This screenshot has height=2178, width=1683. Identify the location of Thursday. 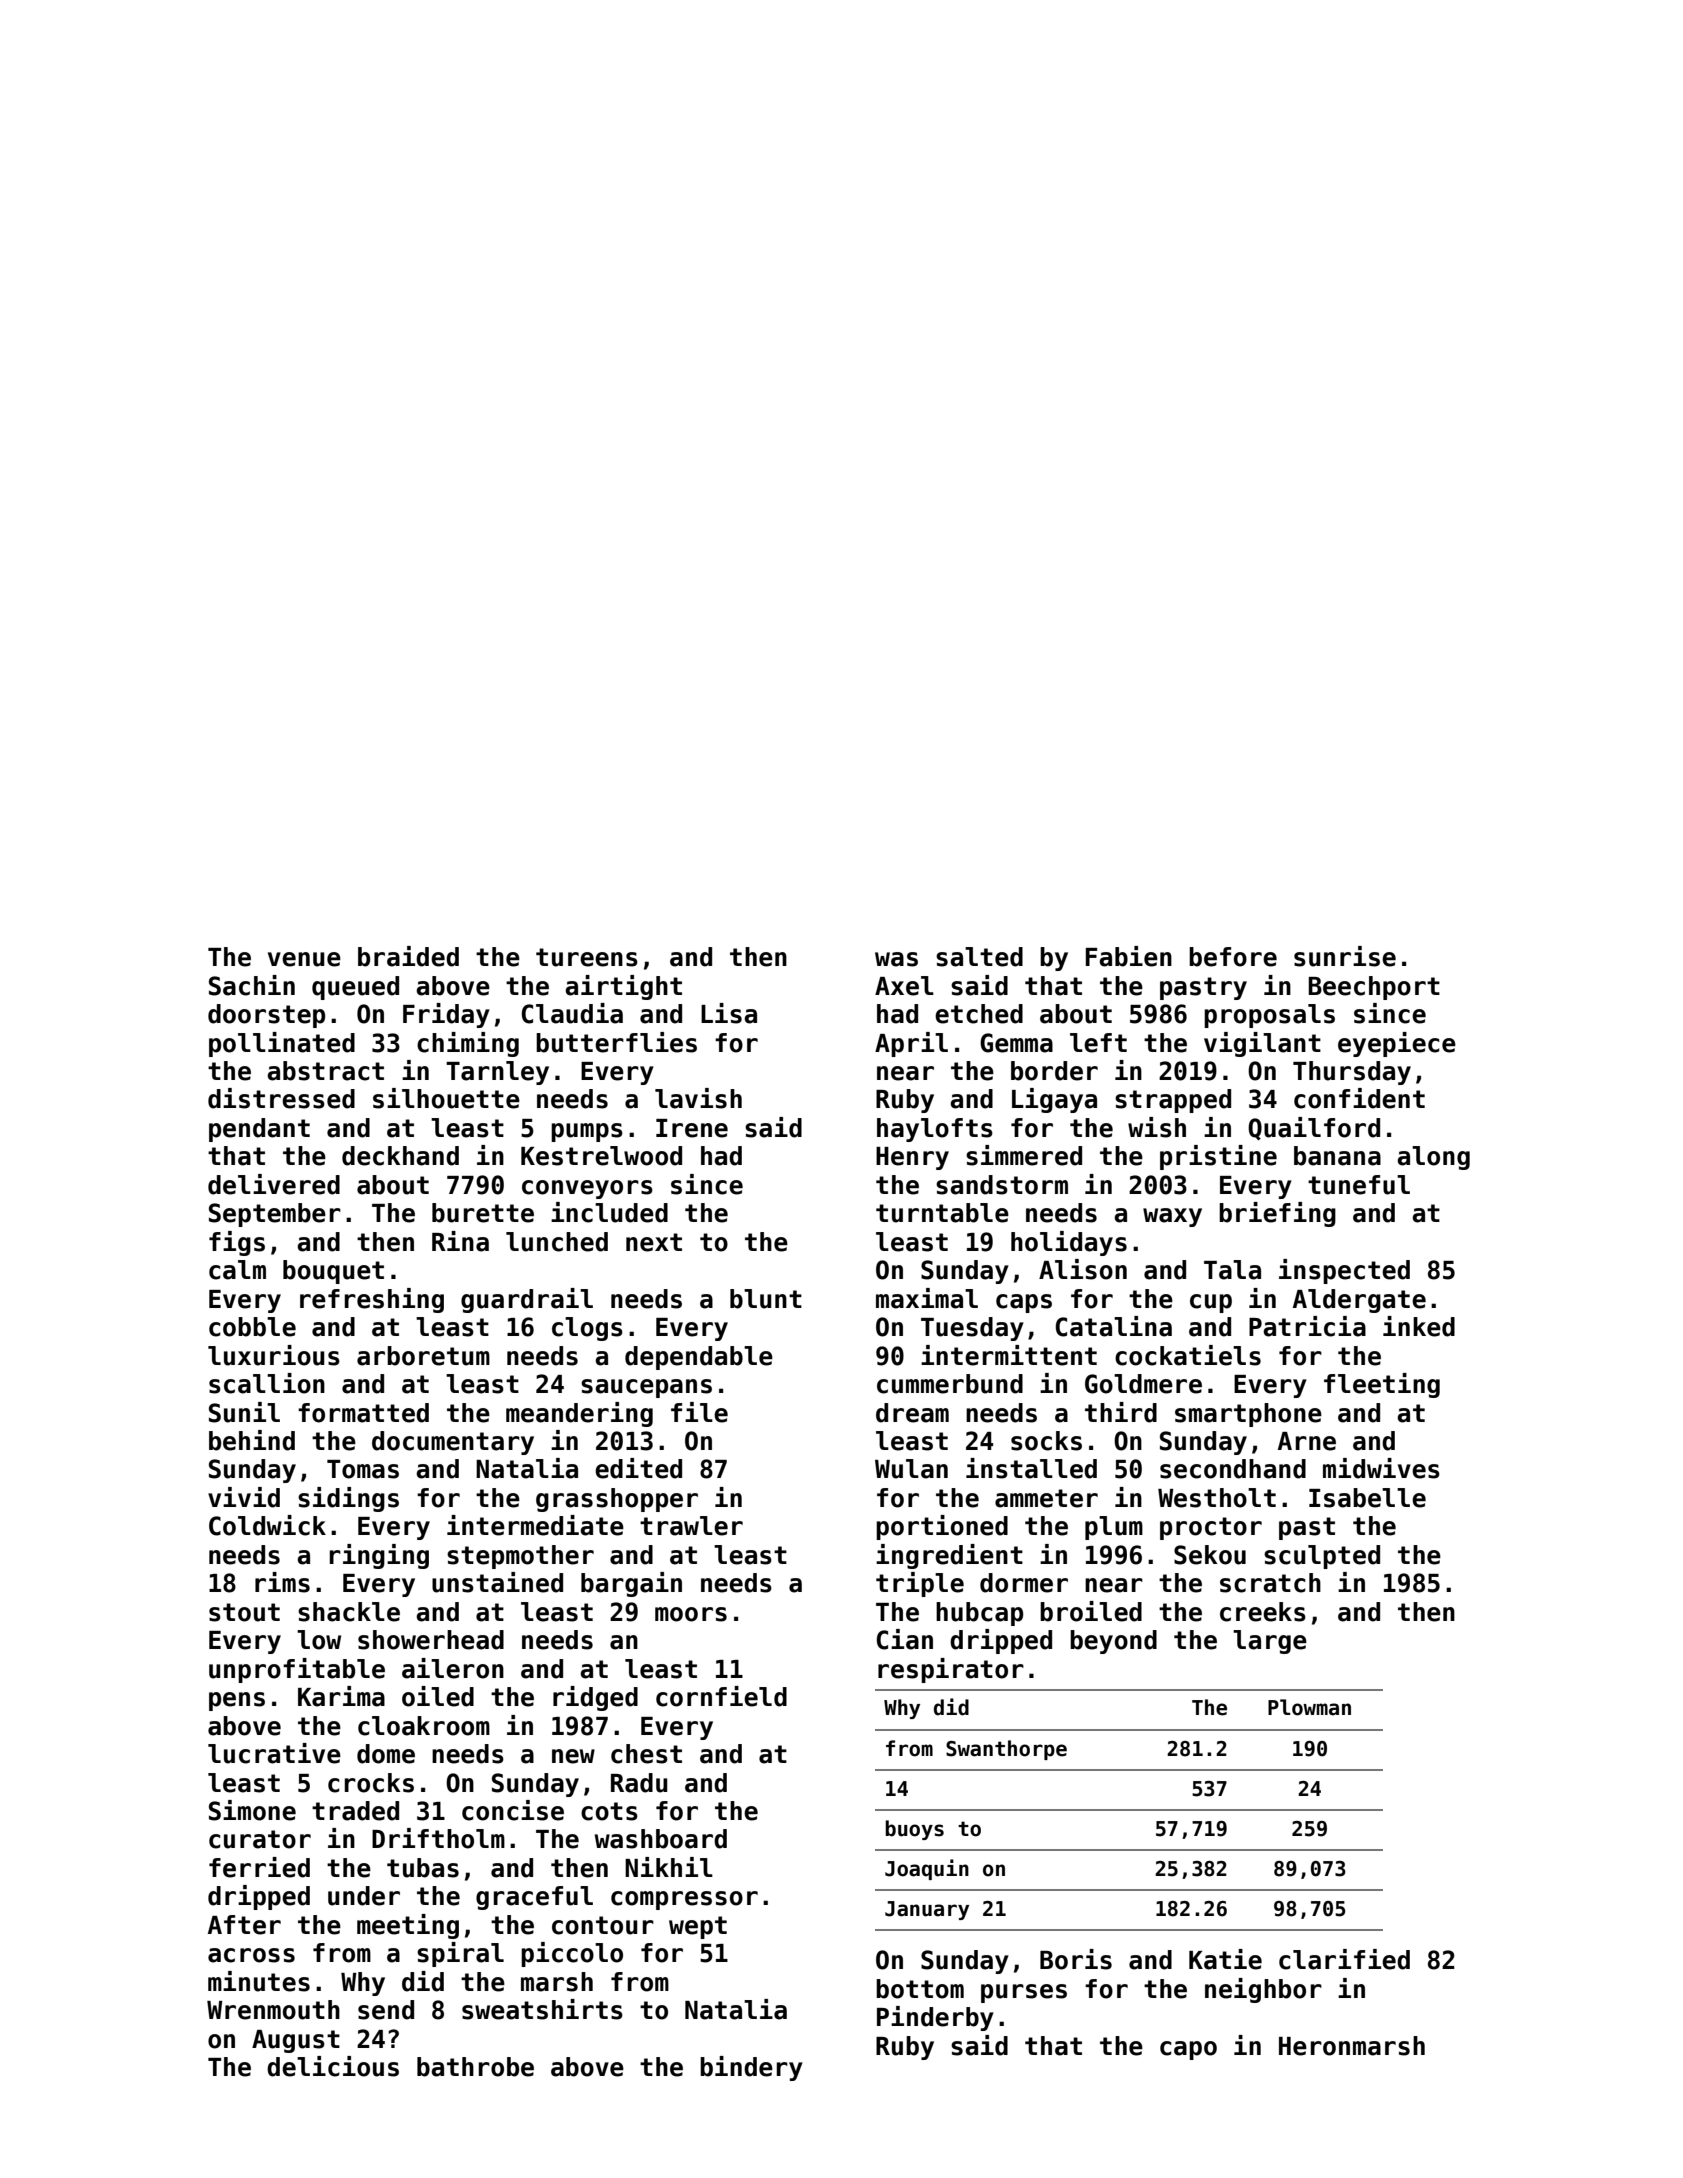
(1352, 1073).
